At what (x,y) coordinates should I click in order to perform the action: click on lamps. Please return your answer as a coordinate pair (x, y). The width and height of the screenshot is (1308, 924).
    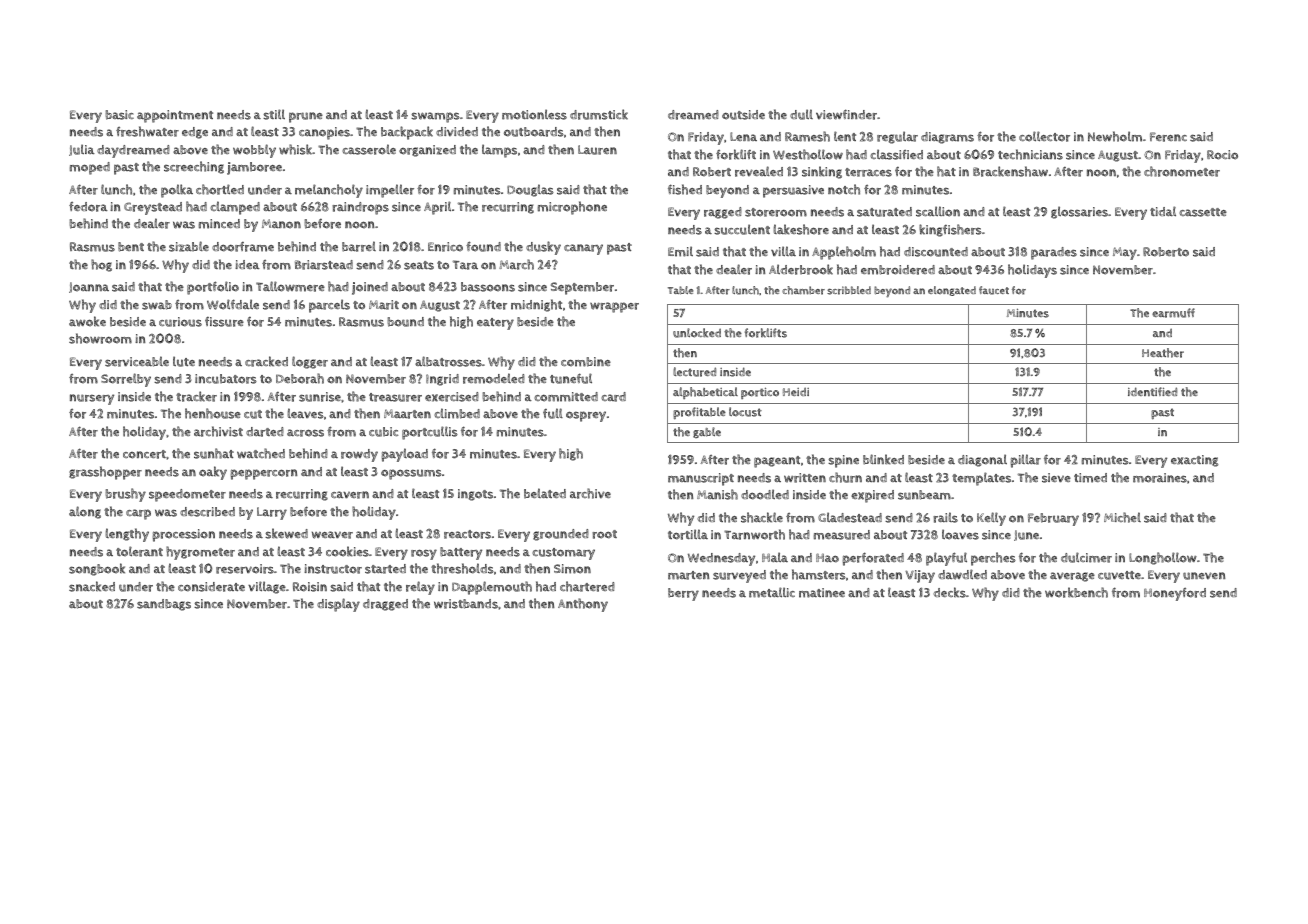
    Looking at the image, I should click on (499, 151).
